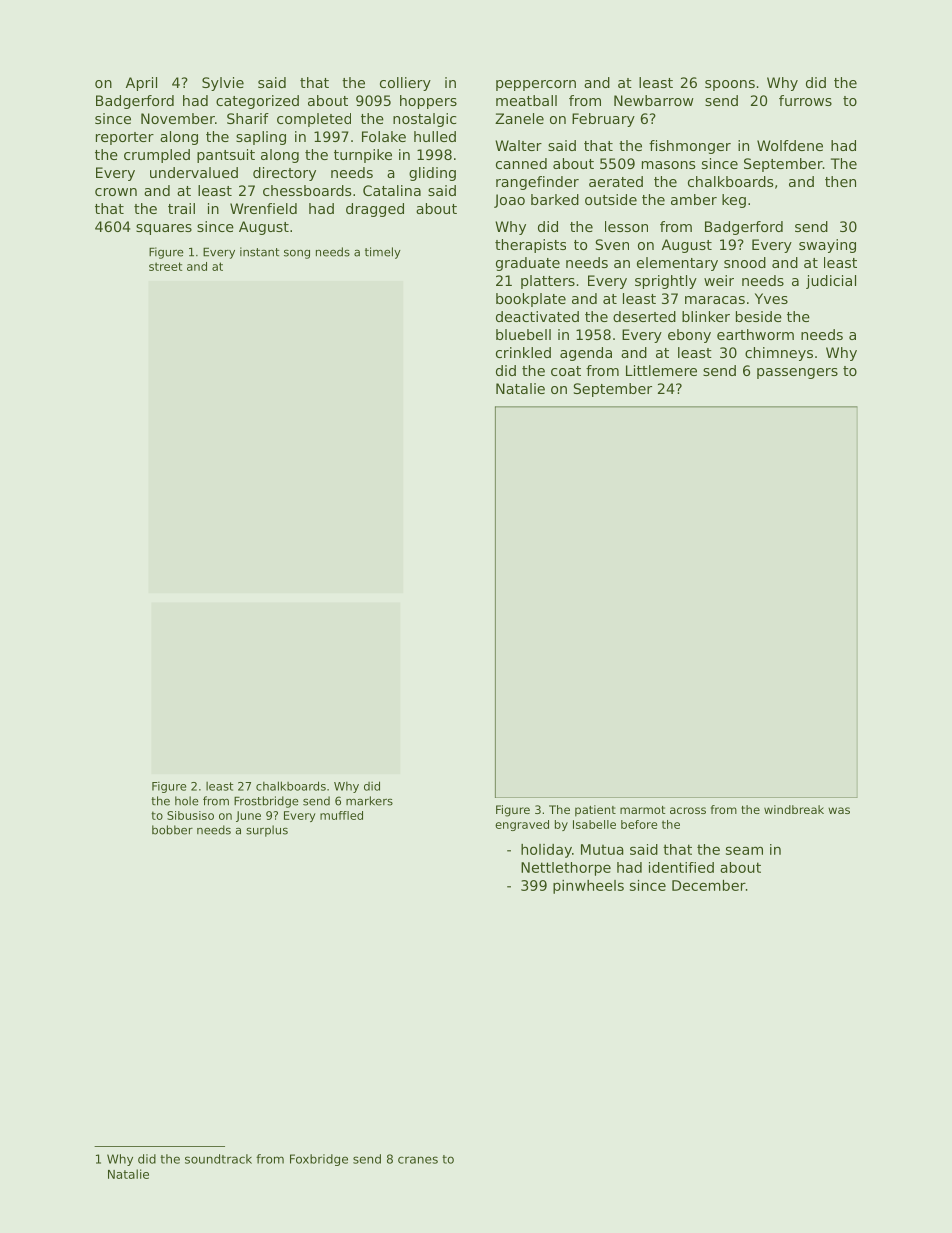 This page has width=952, height=1233. What do you see at coordinates (218, 1159) in the page?
I see `soundtrack` at bounding box center [218, 1159].
